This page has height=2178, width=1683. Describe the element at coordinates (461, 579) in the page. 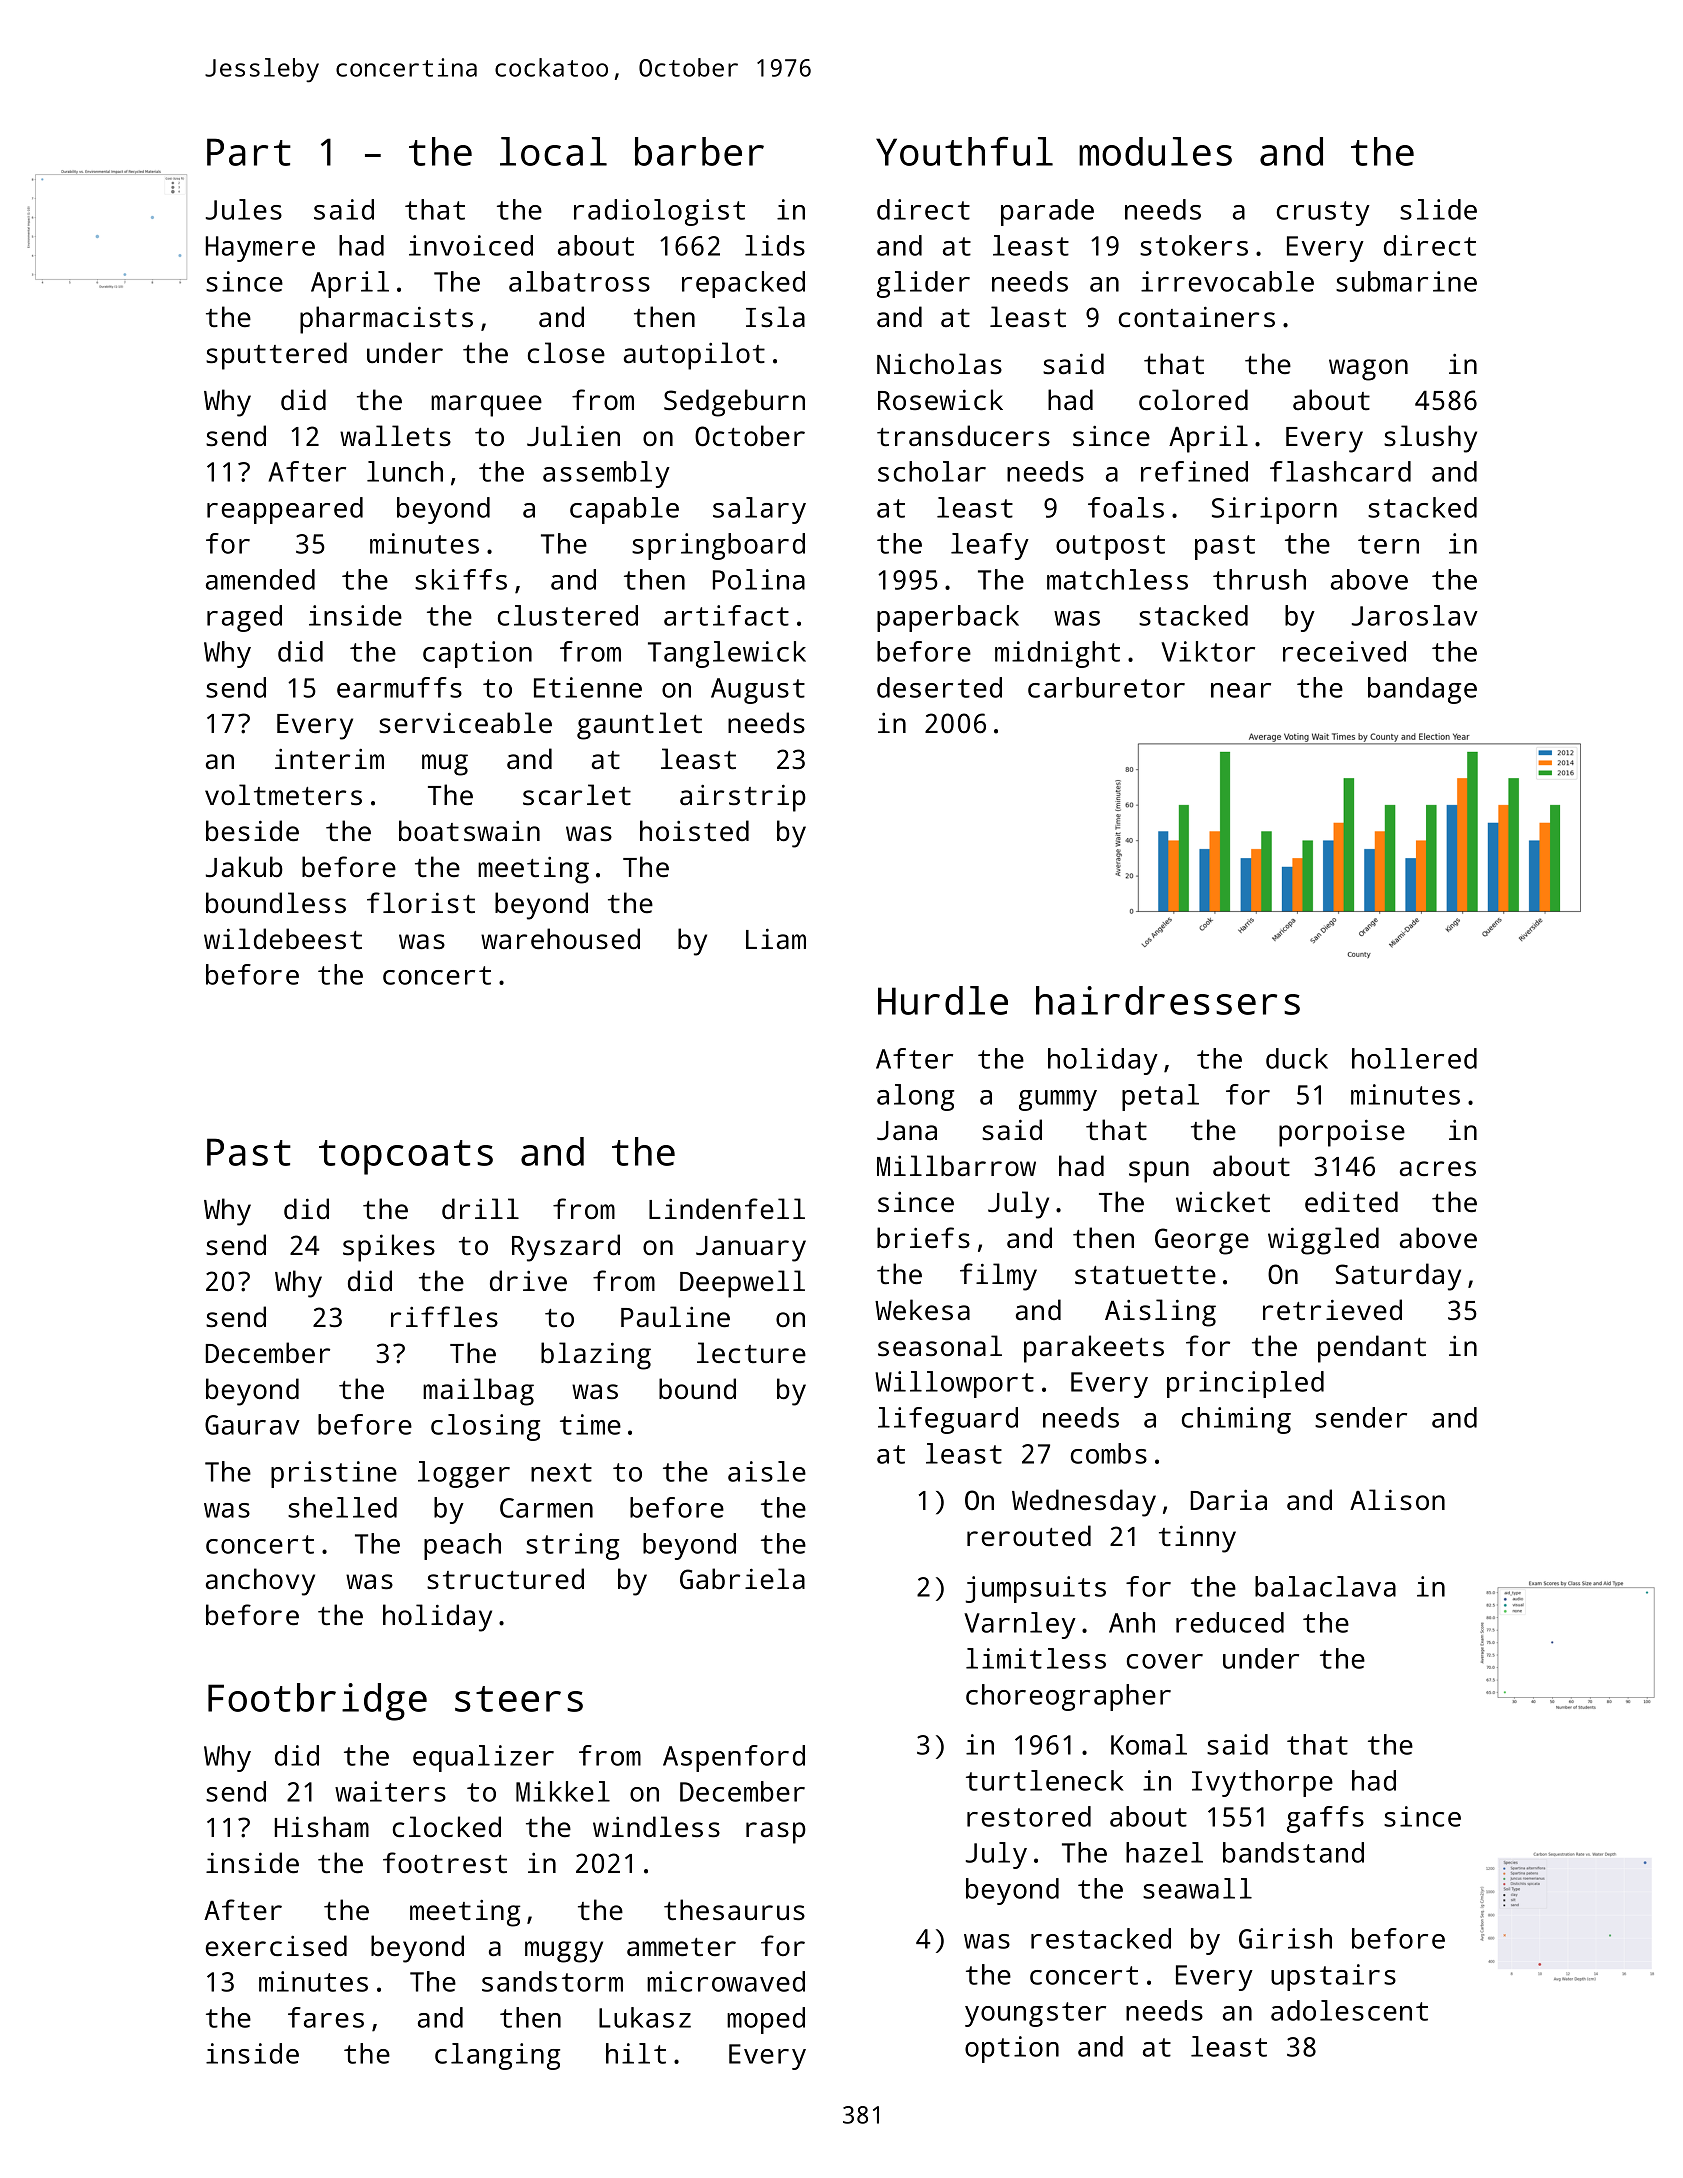

I see `skiffs` at that location.
